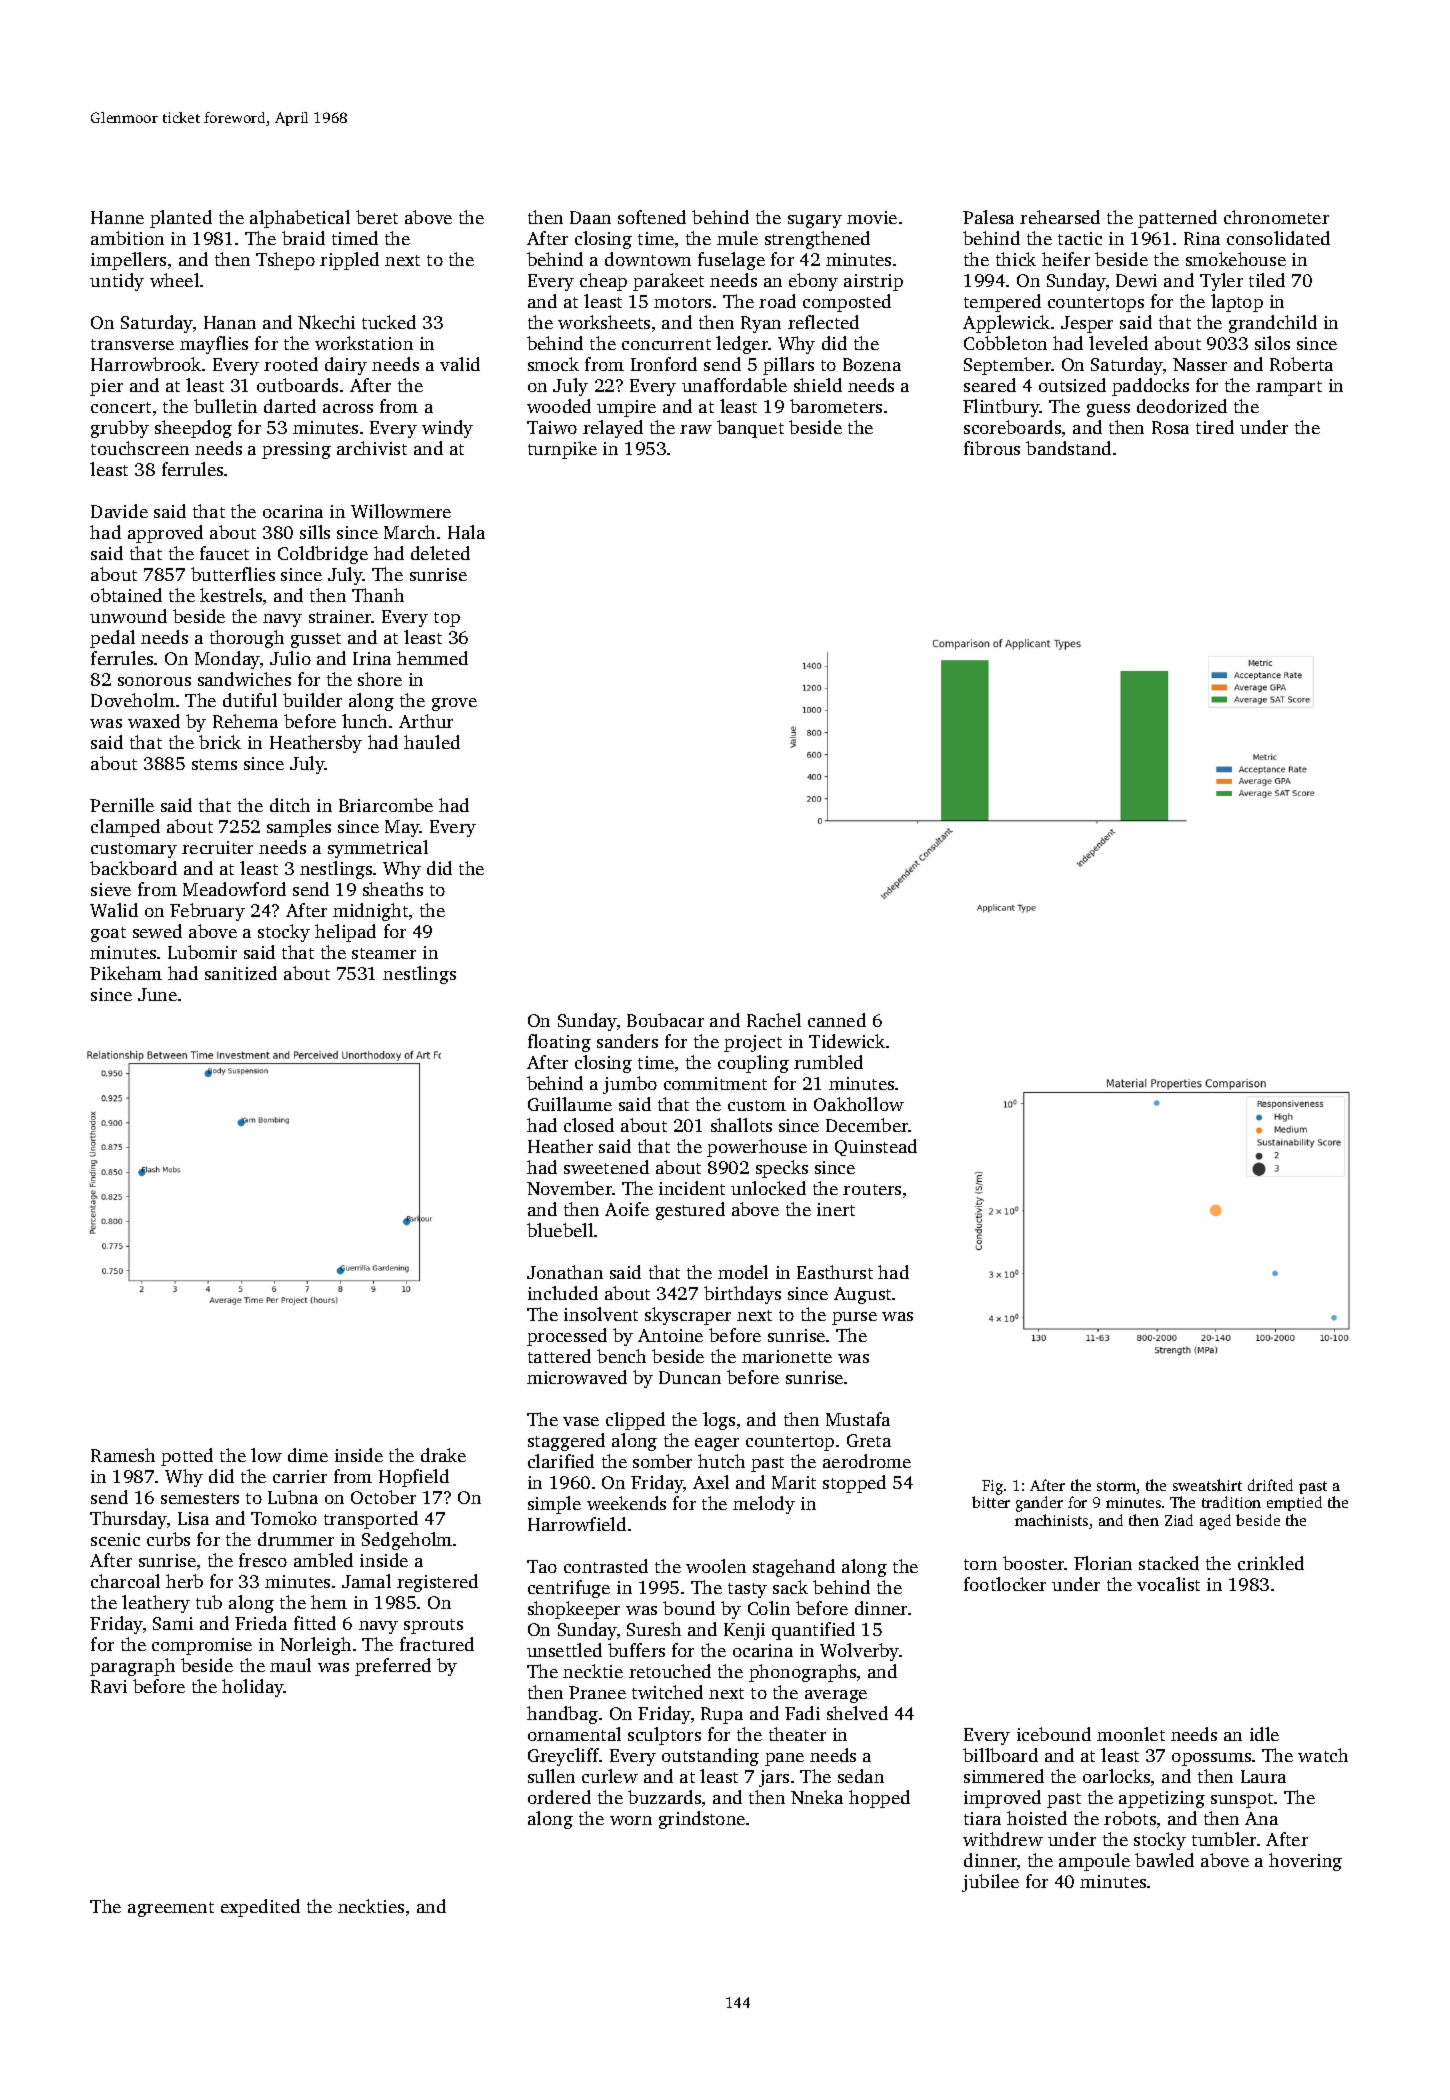 The width and height of the screenshot is (1450, 2100). Describe the element at coordinates (710, 1757) in the screenshot. I see `outstanding` at that location.
